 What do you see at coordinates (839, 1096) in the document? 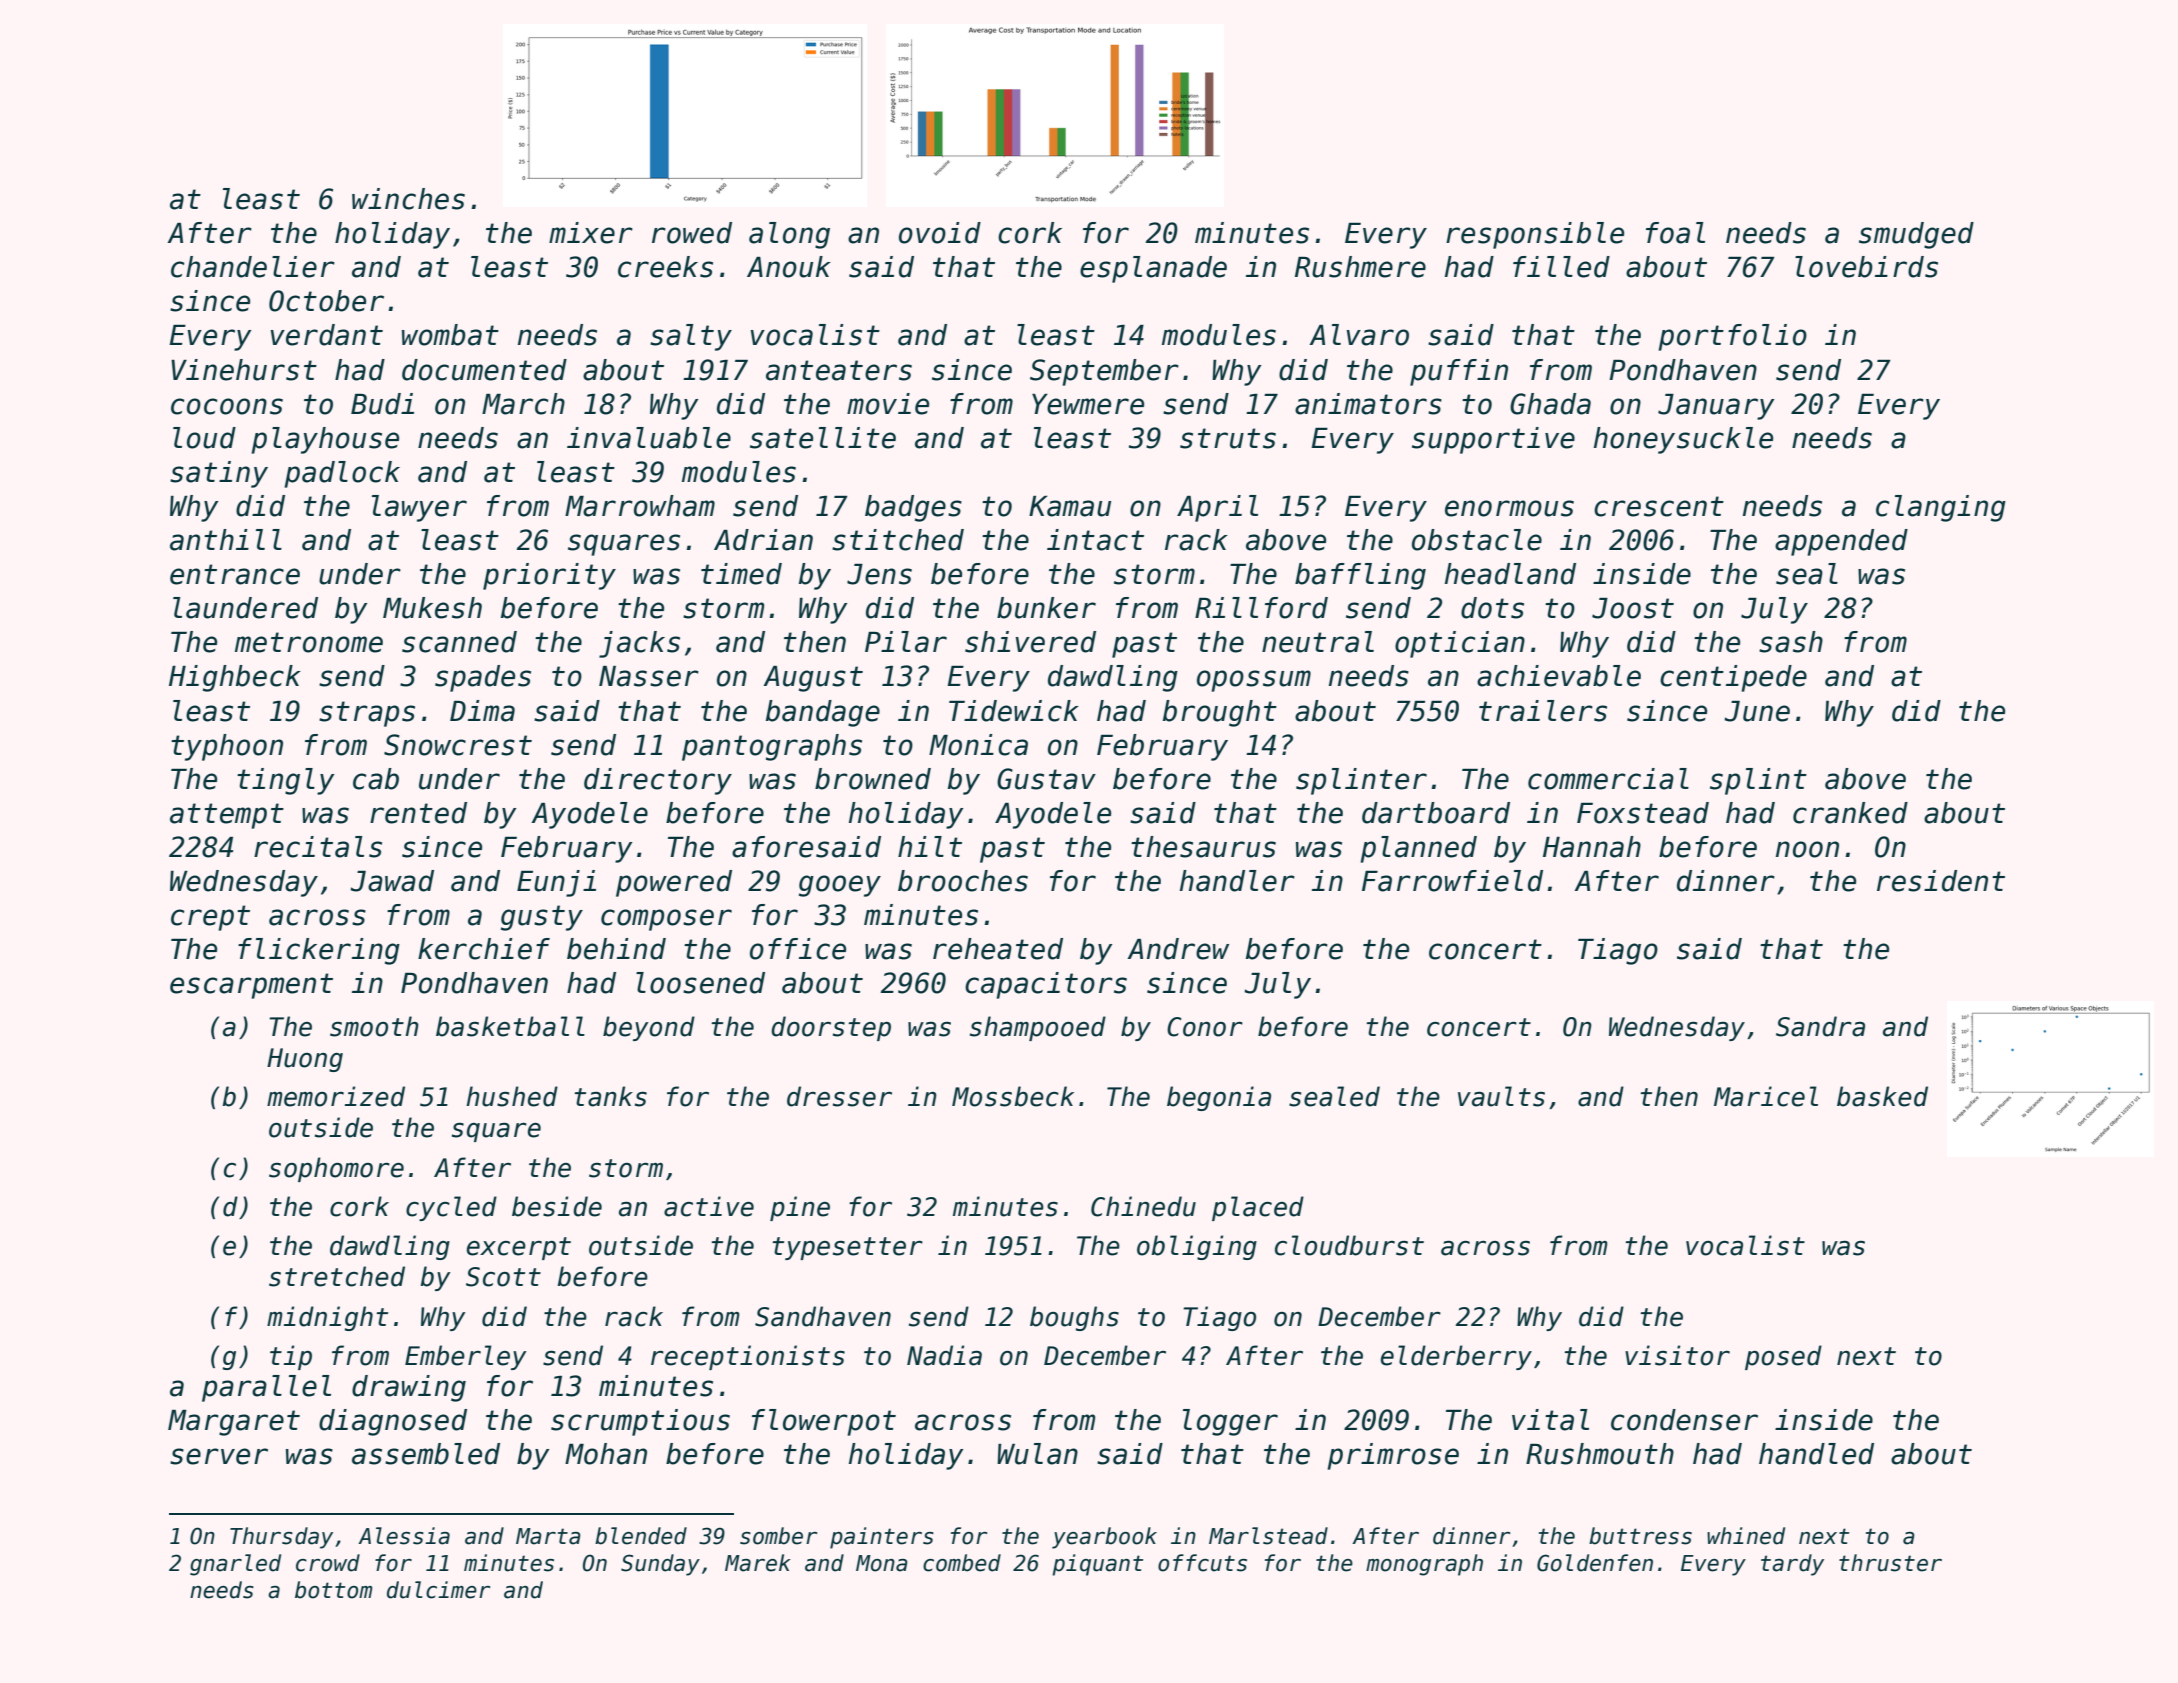
I see `dresser` at bounding box center [839, 1096].
